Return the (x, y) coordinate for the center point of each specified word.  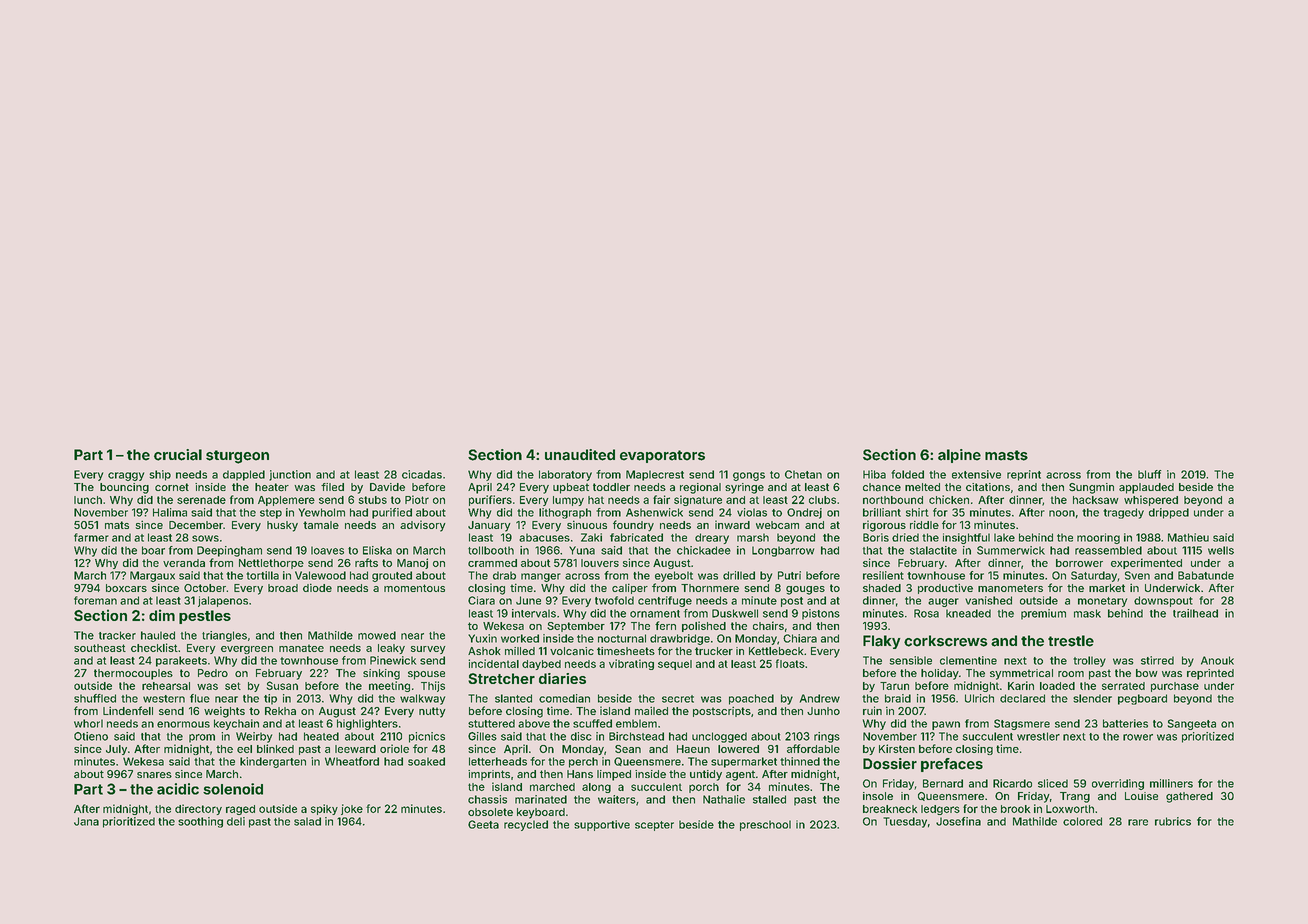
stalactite (933, 550)
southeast (100, 648)
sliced (1053, 783)
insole (878, 796)
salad (307, 821)
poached (751, 699)
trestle (1071, 641)
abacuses (544, 537)
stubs (372, 500)
